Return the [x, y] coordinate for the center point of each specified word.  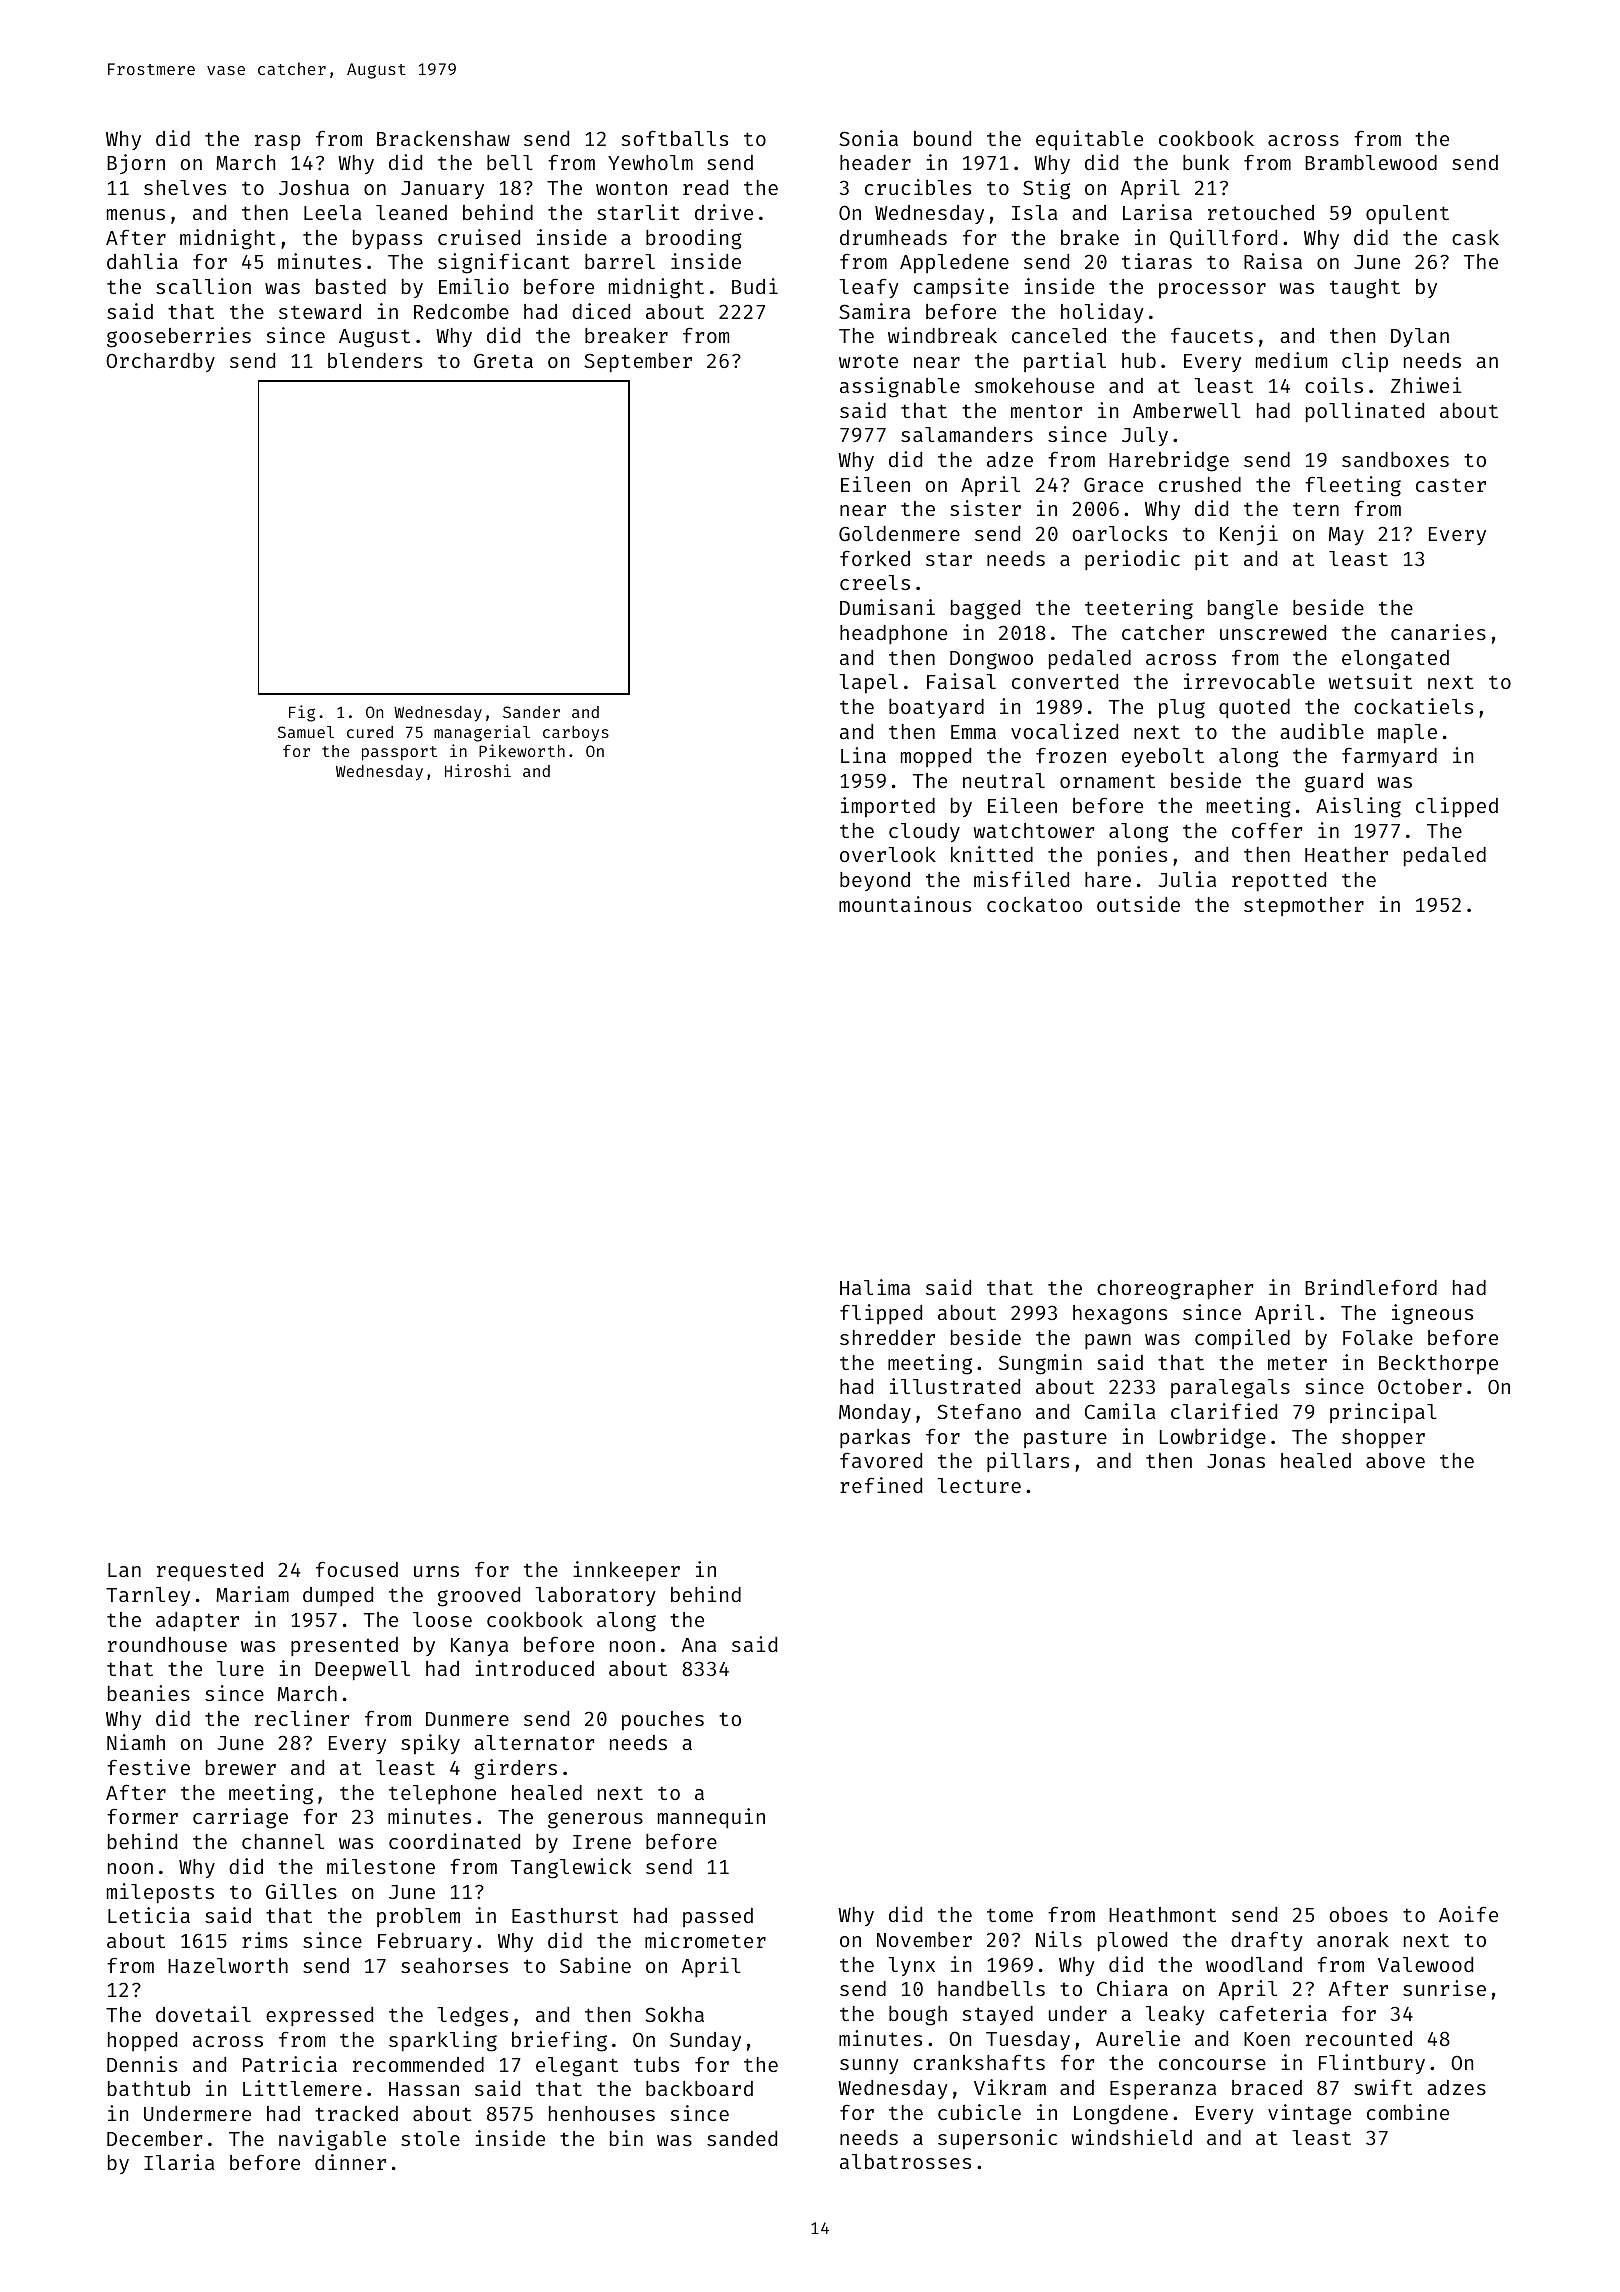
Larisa [1157, 212]
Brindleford [1371, 1287]
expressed [319, 2016]
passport [399, 753]
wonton [631, 188]
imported [888, 807]
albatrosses [905, 2161]
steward [320, 311]
